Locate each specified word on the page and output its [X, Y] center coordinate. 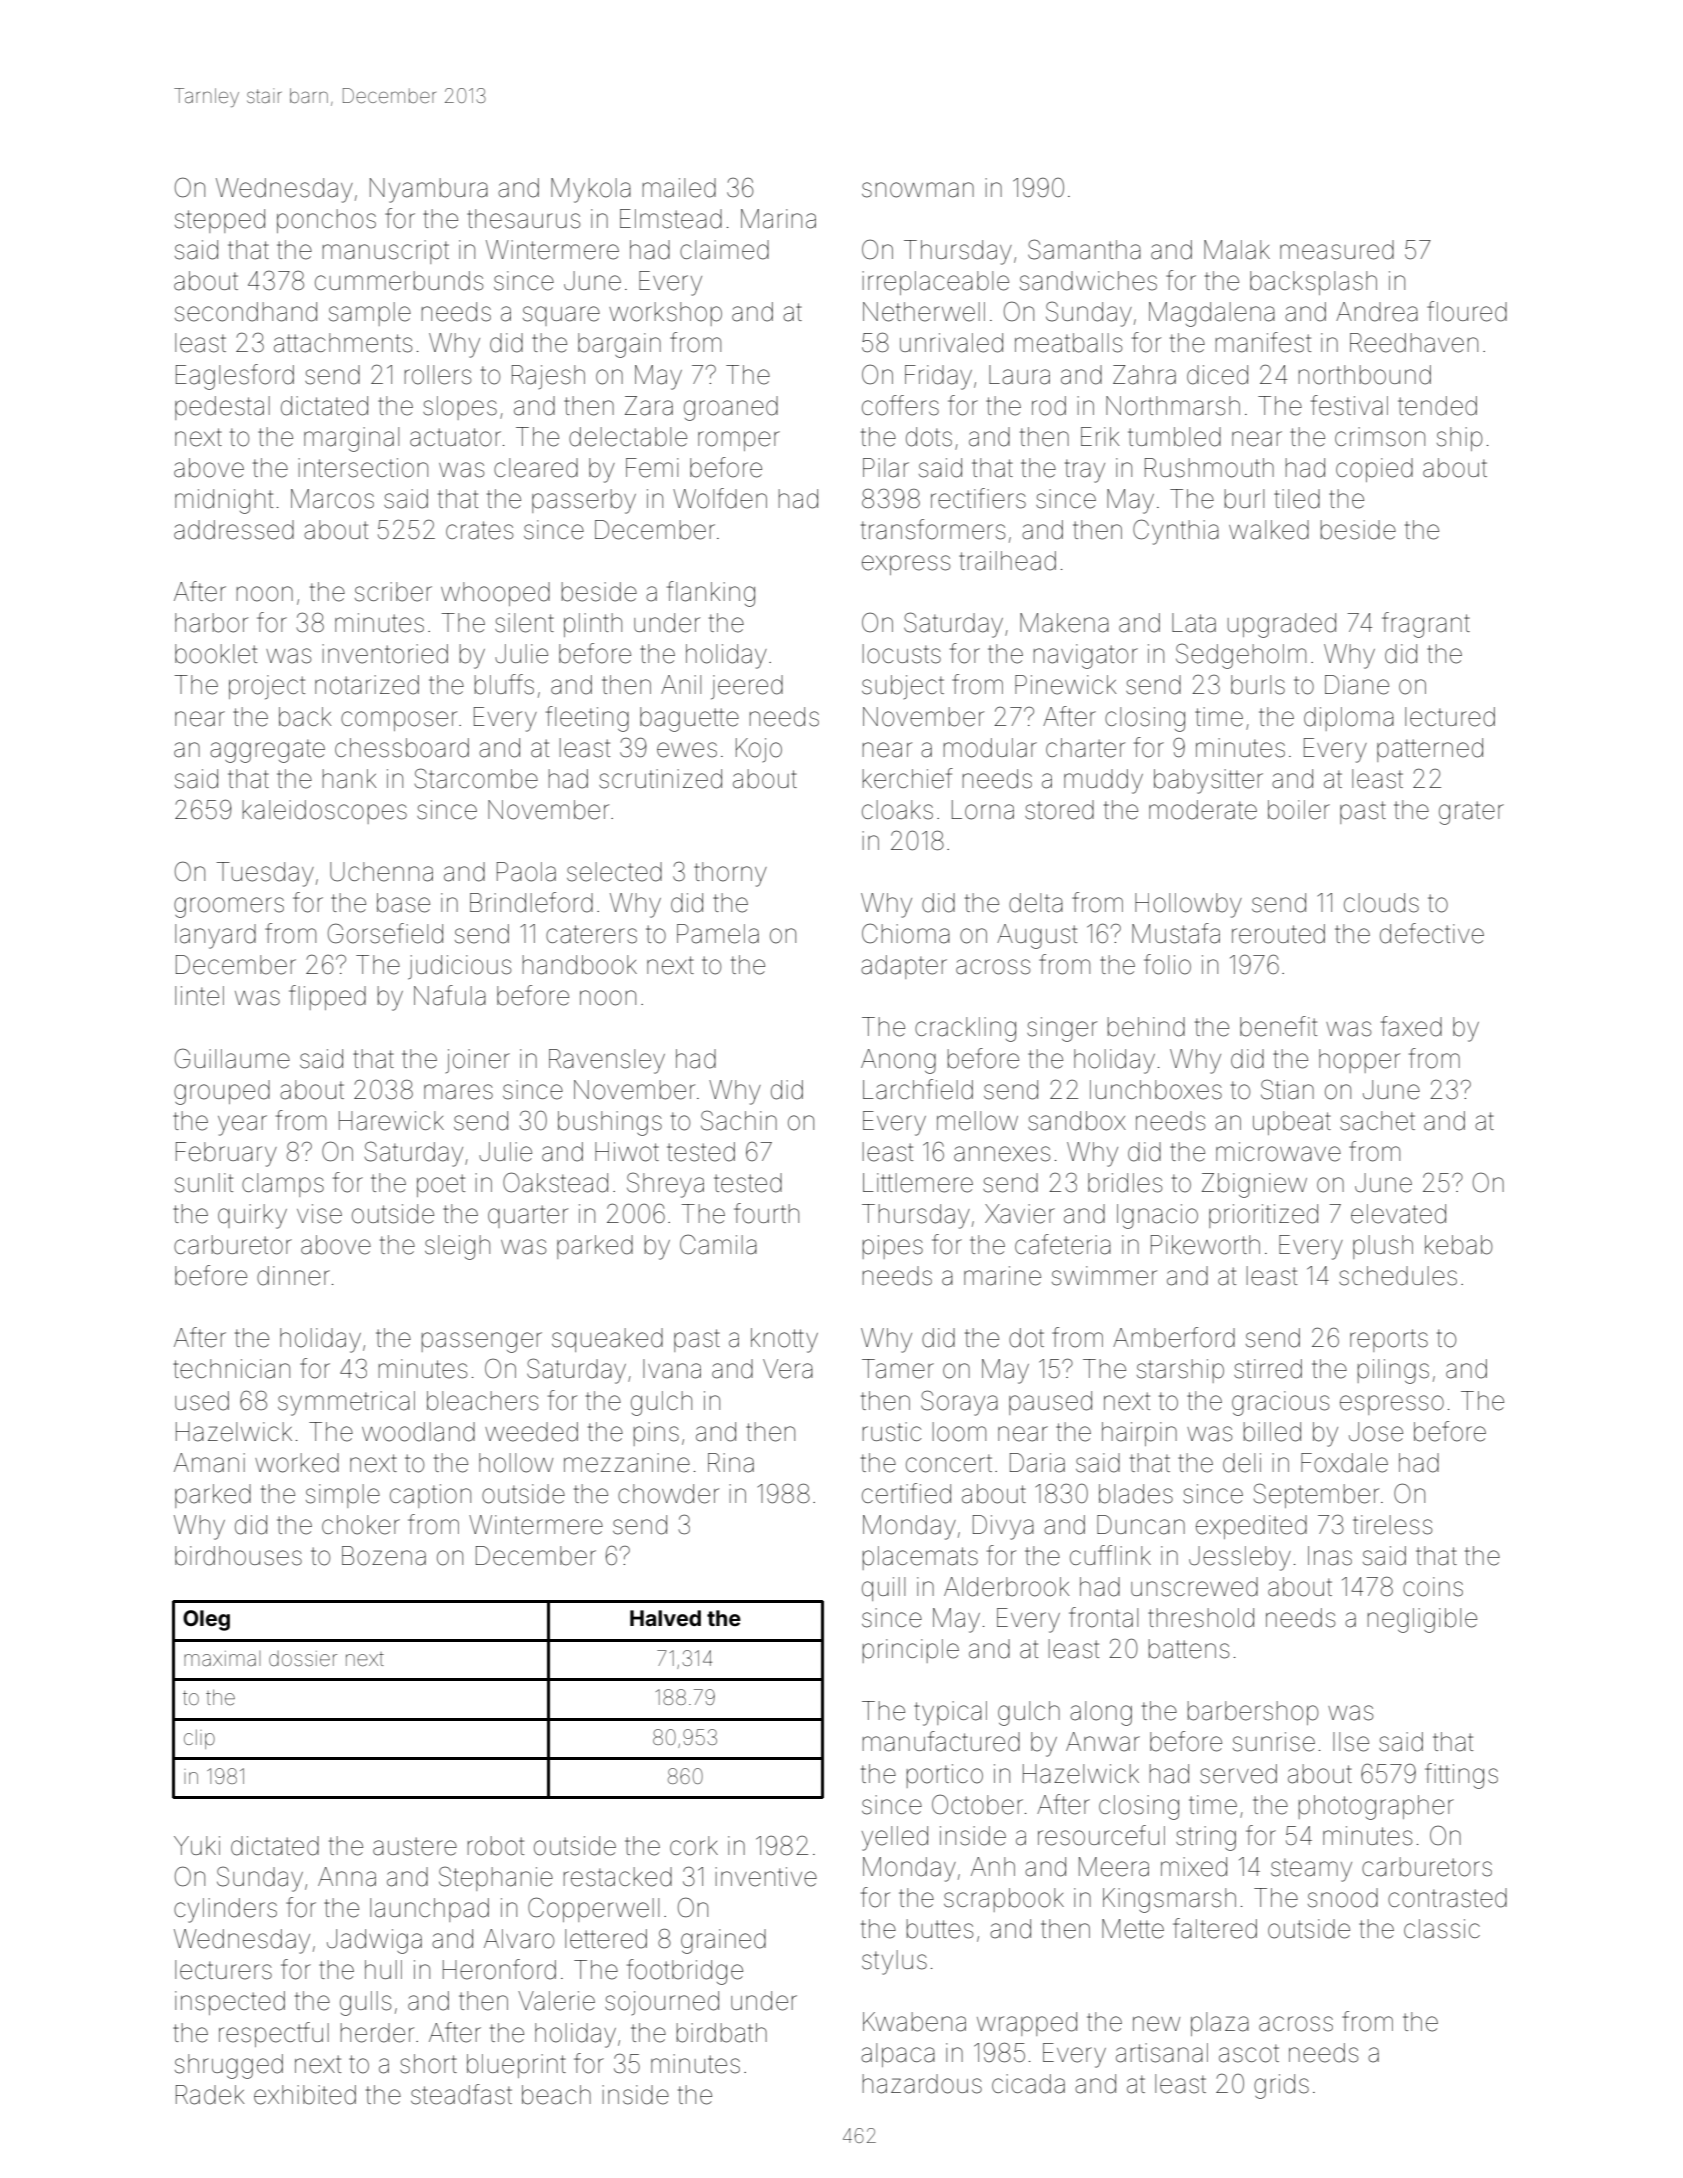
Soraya [959, 1403]
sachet [1377, 1121]
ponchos [326, 221]
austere [415, 1846]
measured [1337, 250]
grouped [222, 1092]
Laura [1019, 375]
